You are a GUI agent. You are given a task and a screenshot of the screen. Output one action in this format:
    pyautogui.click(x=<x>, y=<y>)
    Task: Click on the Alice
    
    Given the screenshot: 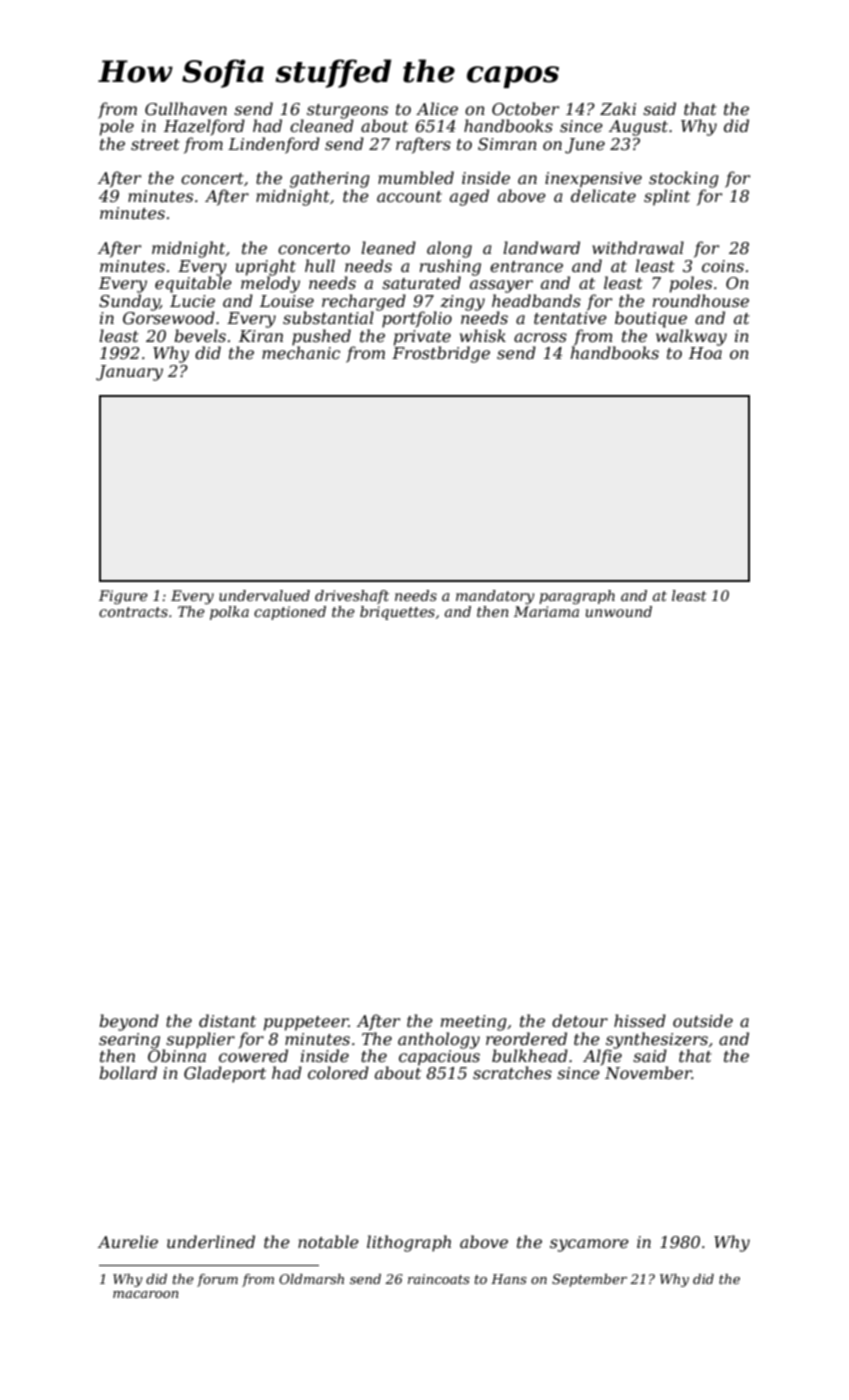 What is the action you would take?
    pyautogui.click(x=437, y=108)
